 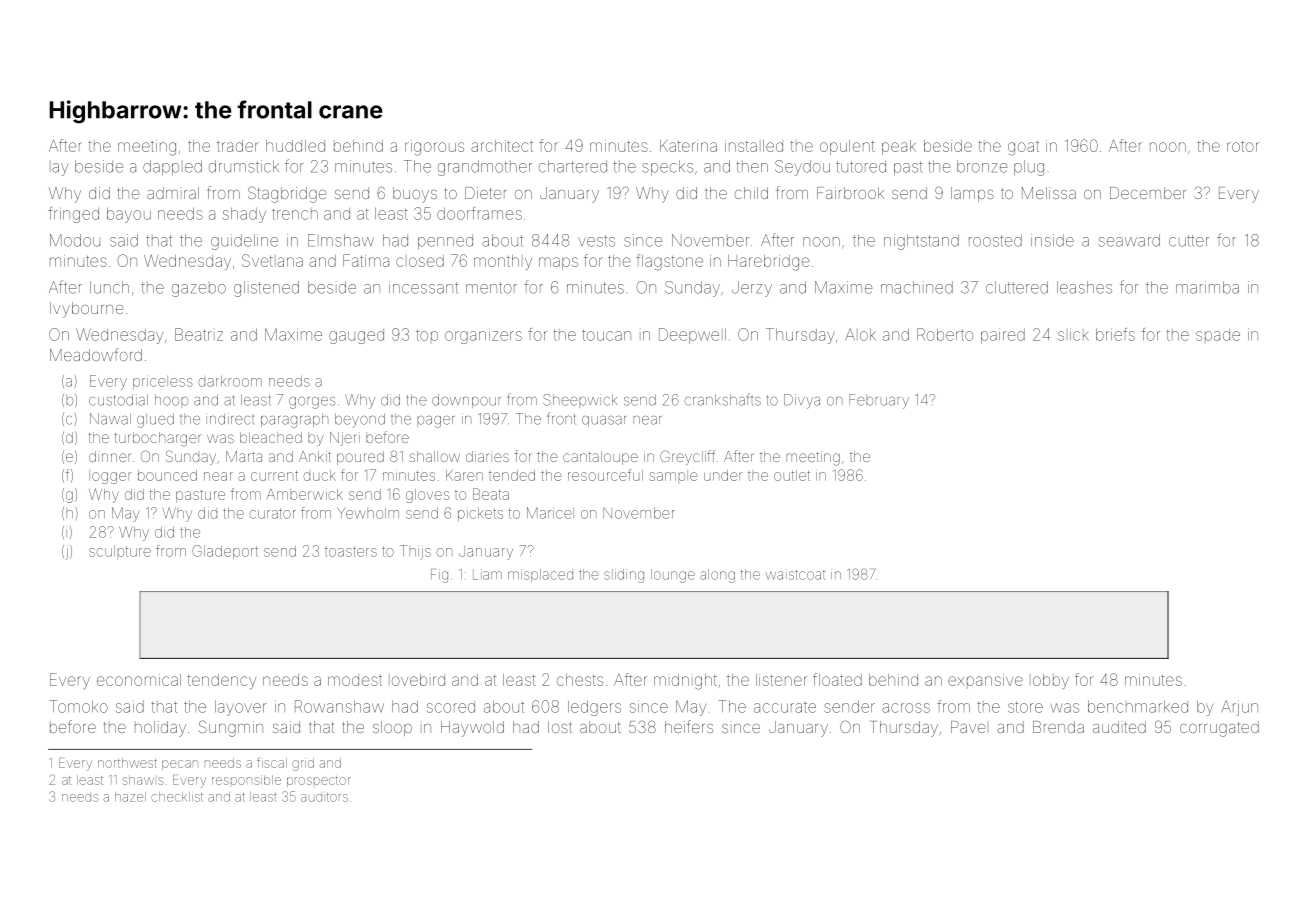 What do you see at coordinates (118, 400) in the screenshot?
I see `custodial` at bounding box center [118, 400].
